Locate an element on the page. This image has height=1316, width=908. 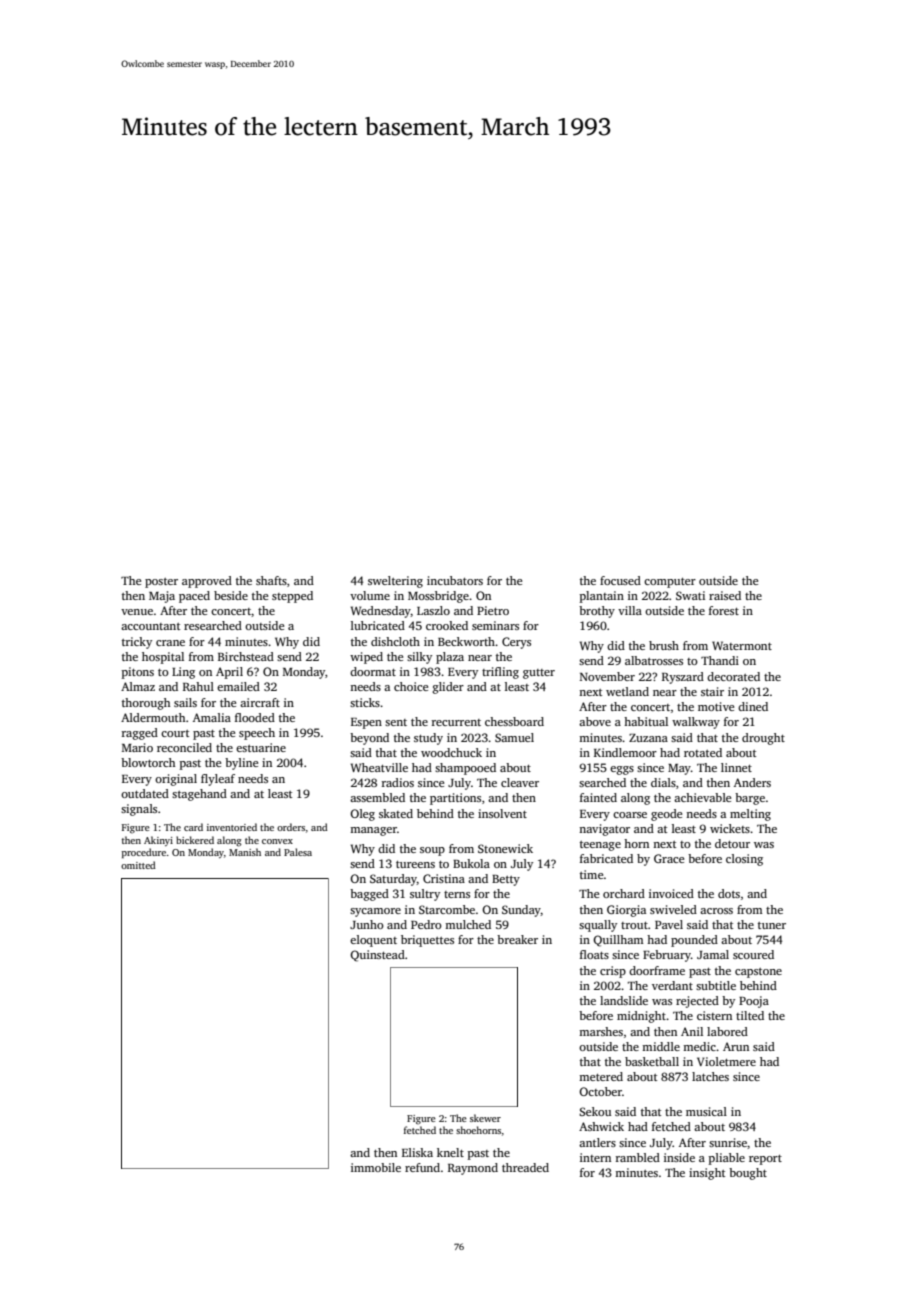
Quinstead is located at coordinates (377, 956).
